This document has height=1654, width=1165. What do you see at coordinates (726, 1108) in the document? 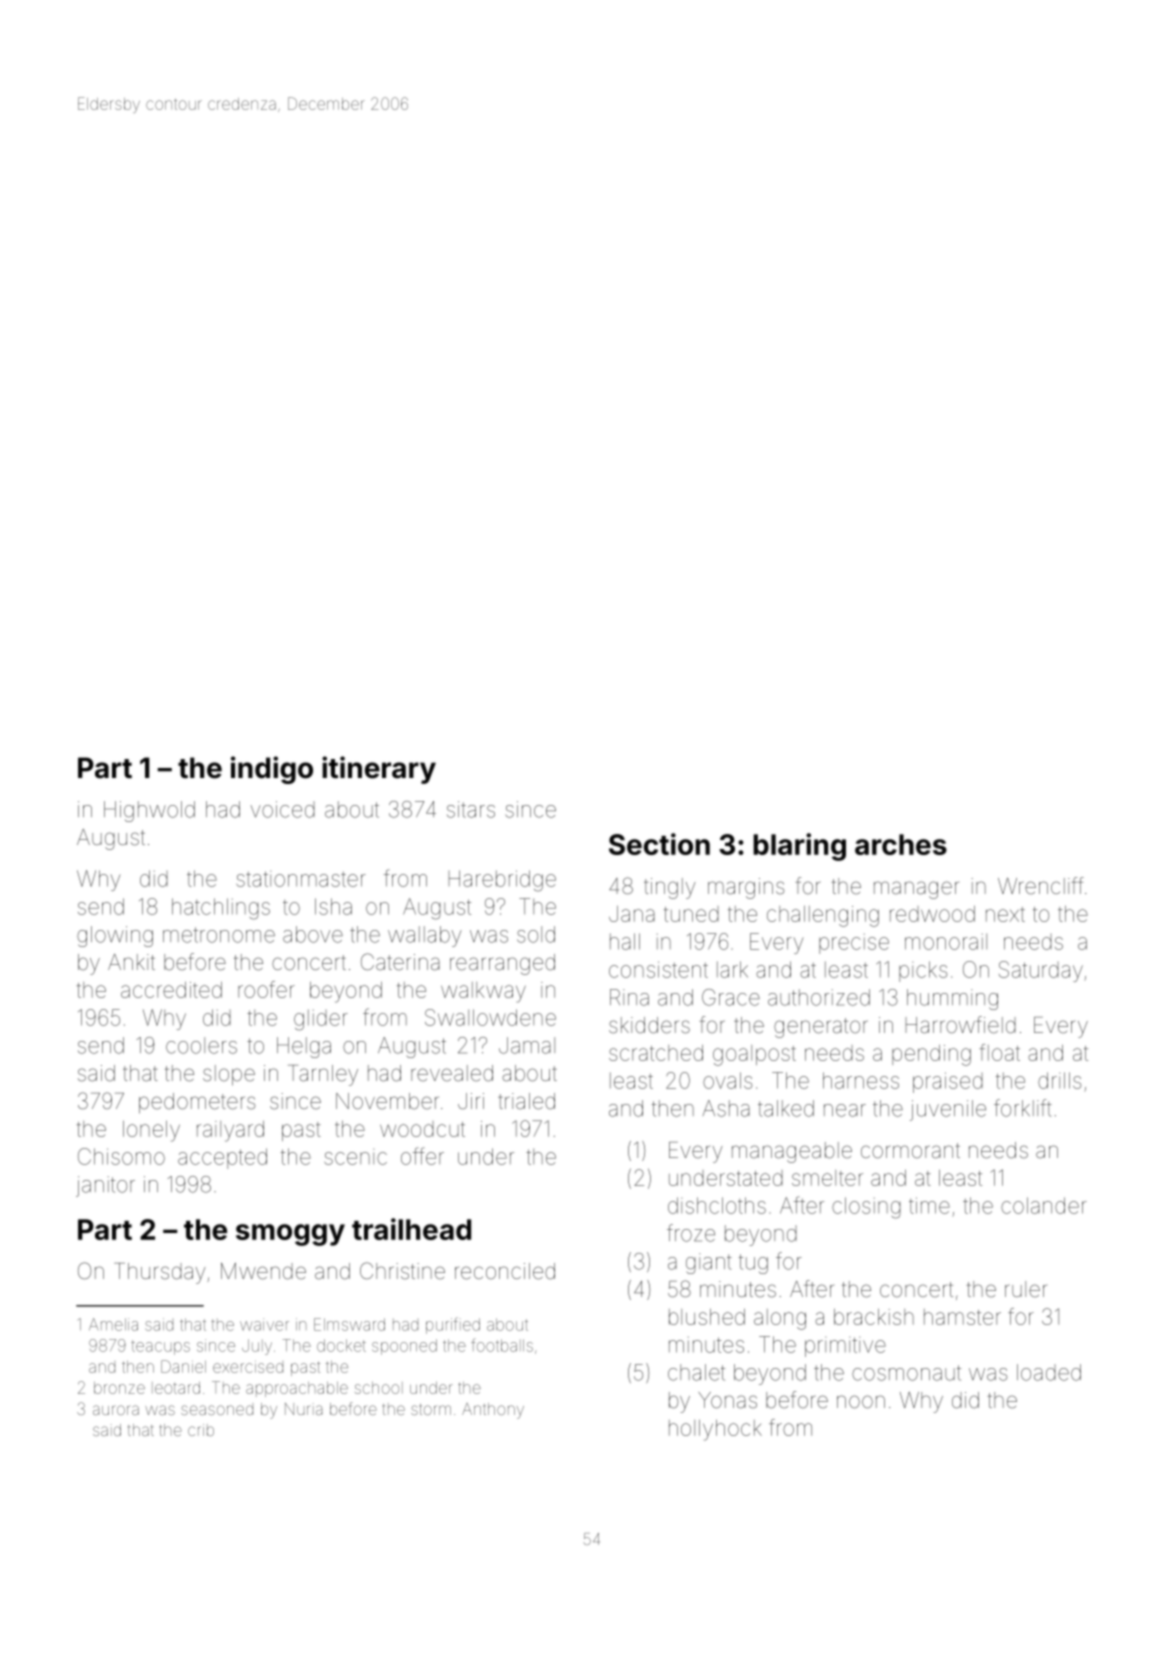
I see `Asha` at bounding box center [726, 1108].
